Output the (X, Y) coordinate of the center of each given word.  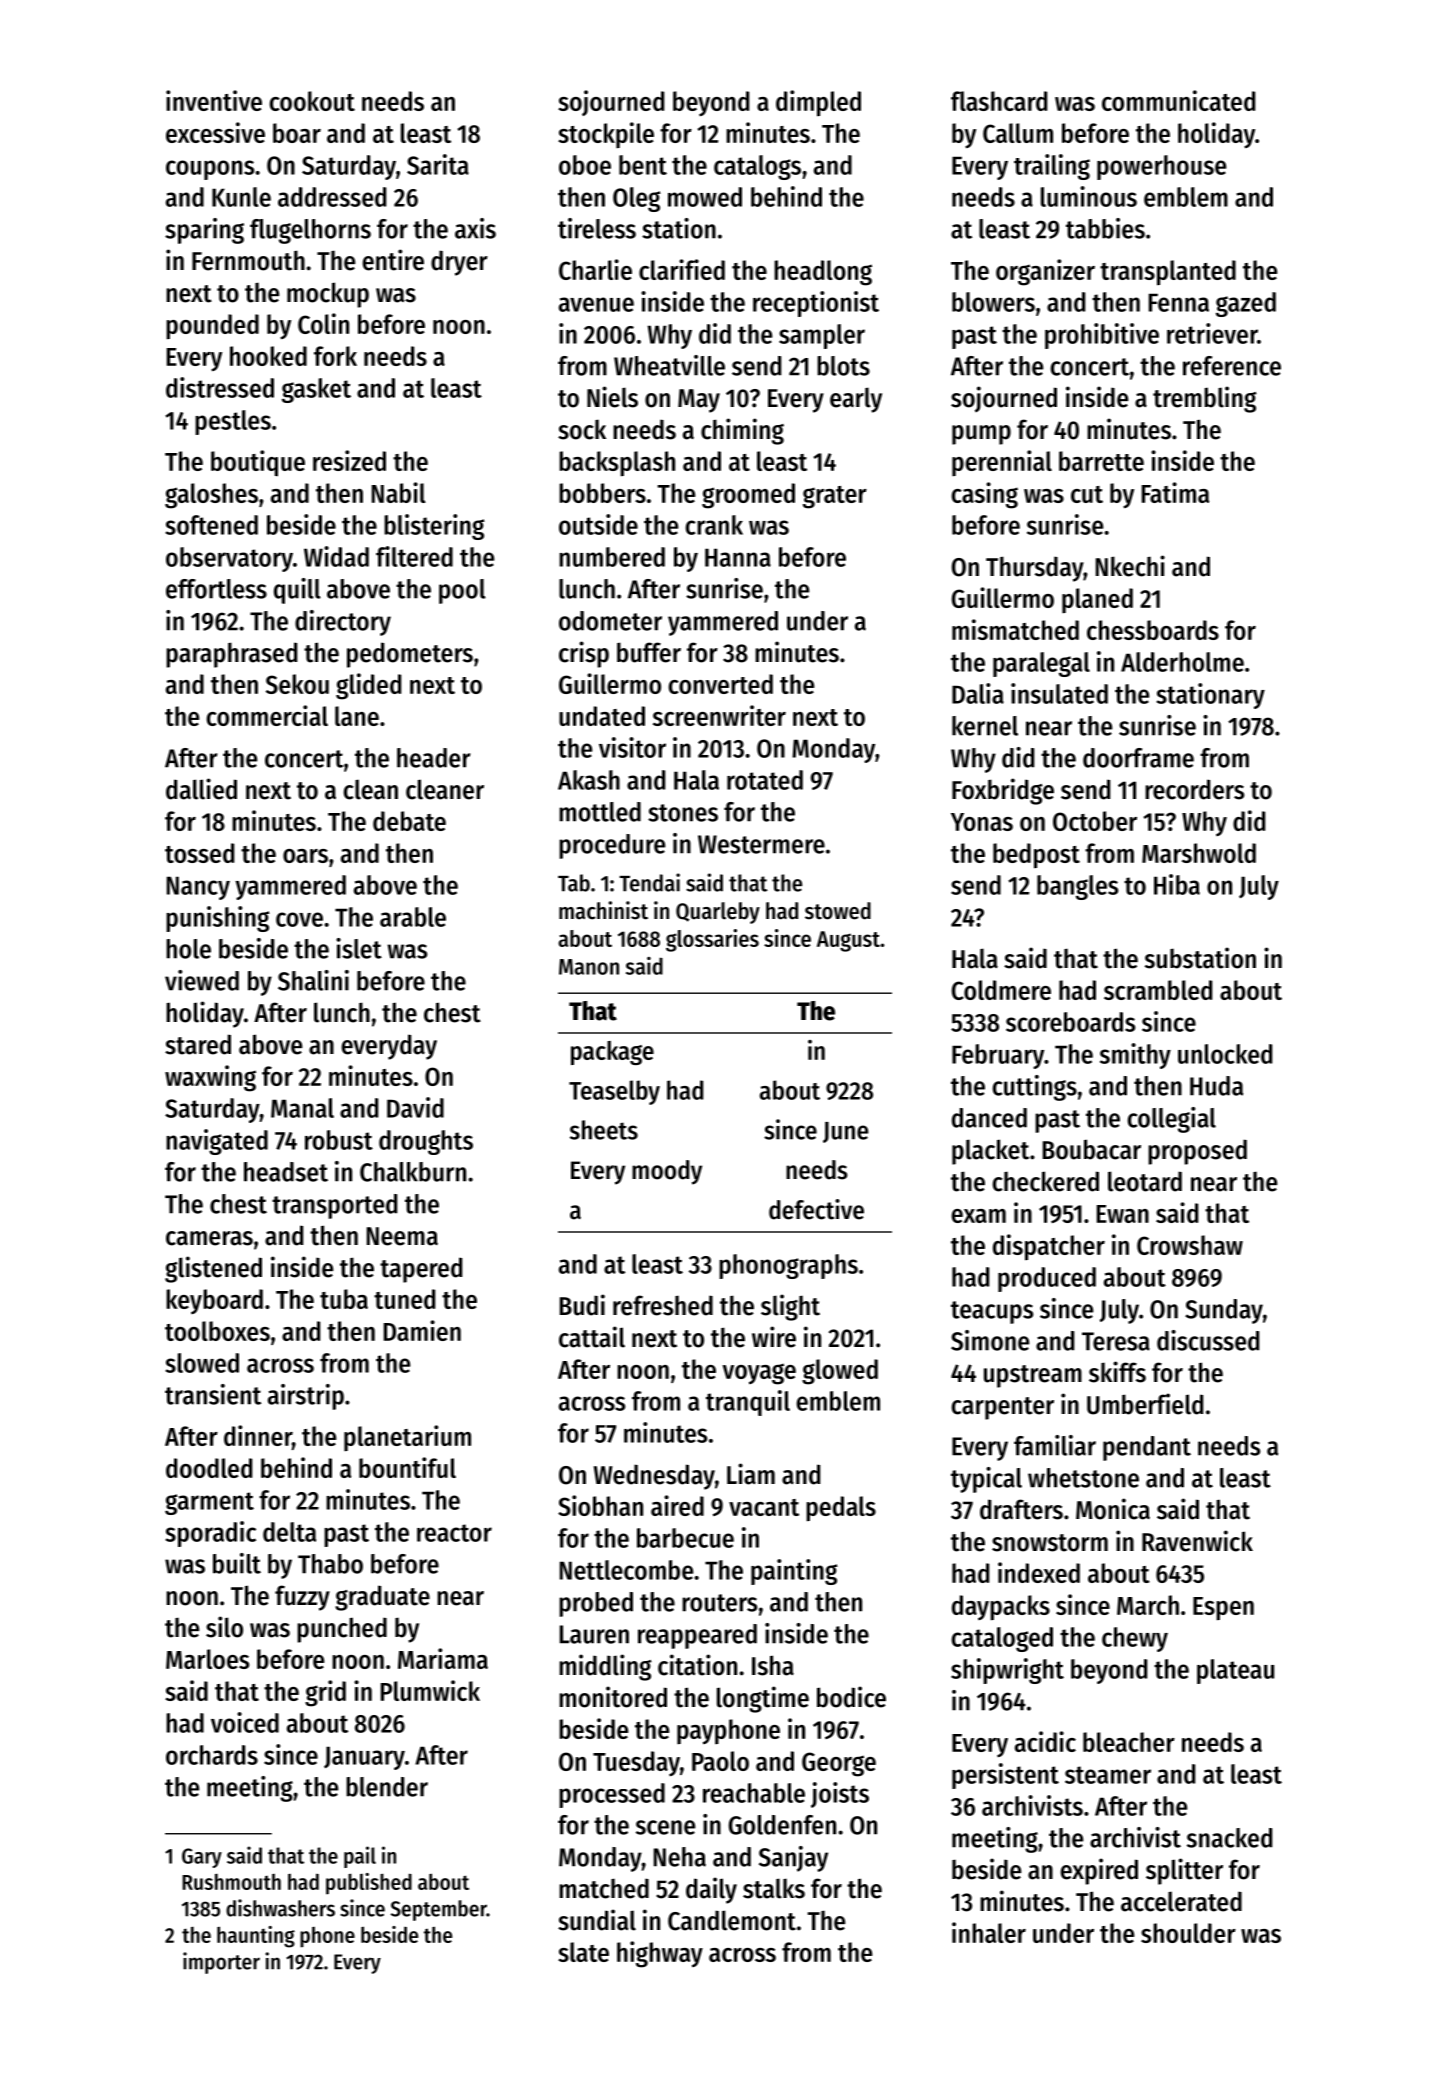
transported (334, 1206)
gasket (316, 390)
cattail (592, 1337)
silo (224, 1627)
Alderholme (1182, 662)
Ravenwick (1197, 1541)
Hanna (738, 557)
